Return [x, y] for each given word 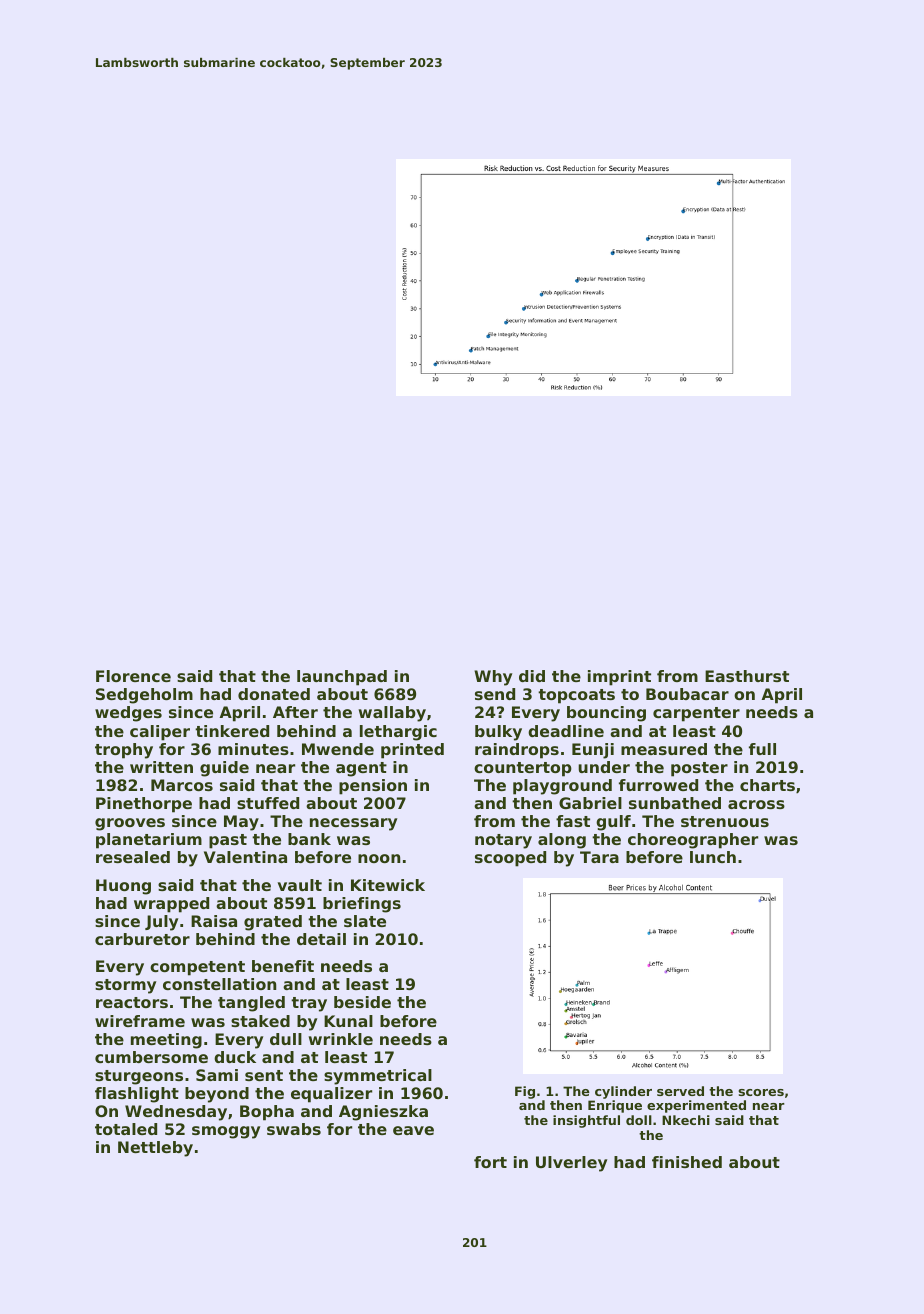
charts [767, 785]
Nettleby [155, 1149]
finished [687, 1162]
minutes [253, 749]
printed [412, 751]
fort [490, 1162]
